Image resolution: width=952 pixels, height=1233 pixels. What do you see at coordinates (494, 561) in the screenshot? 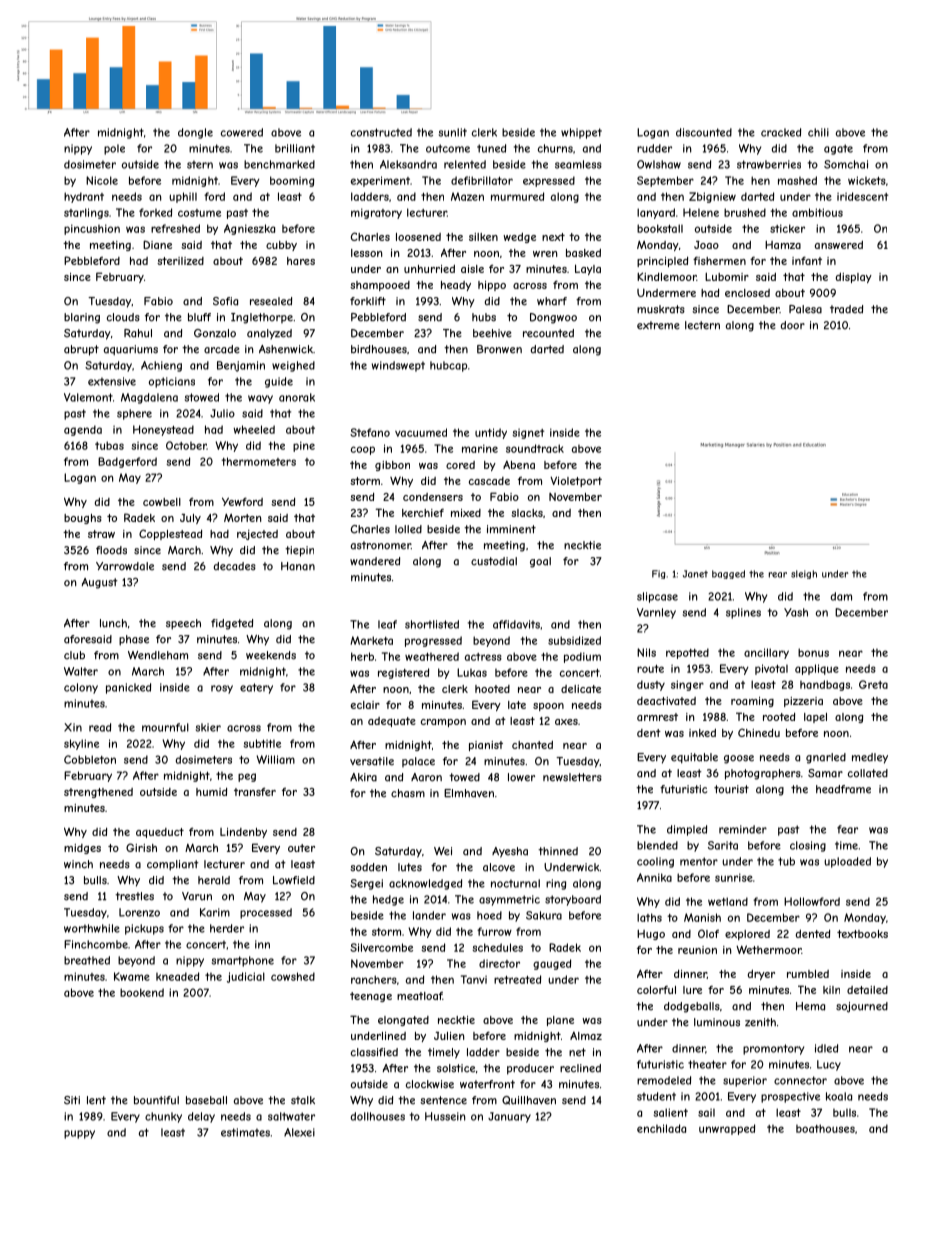
I see `custodial` at bounding box center [494, 561].
